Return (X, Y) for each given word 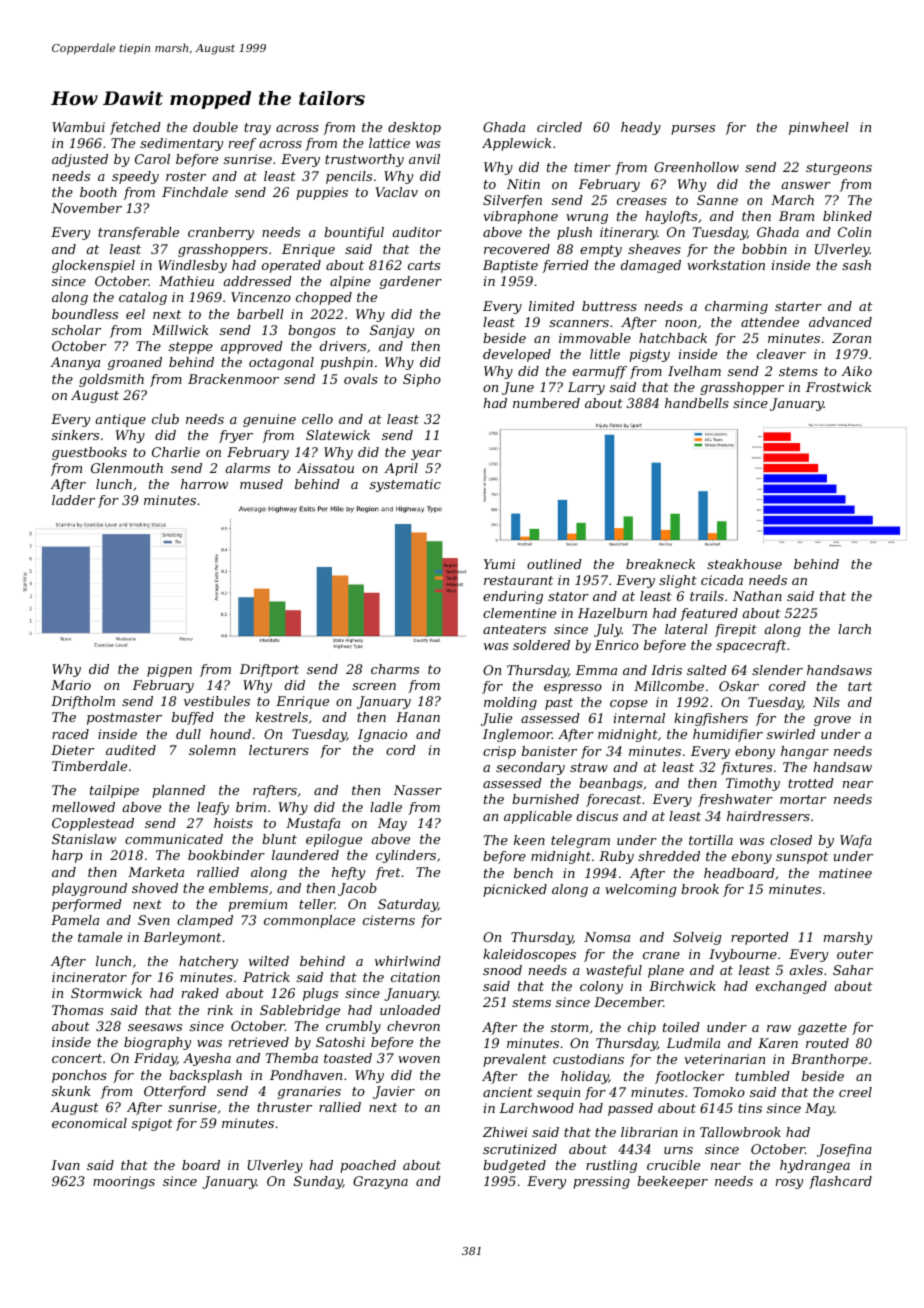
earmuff (600, 372)
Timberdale (89, 766)
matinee (845, 873)
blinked (847, 216)
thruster (284, 1107)
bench (533, 873)
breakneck (660, 564)
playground (89, 889)
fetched (135, 128)
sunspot (802, 858)
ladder (73, 500)
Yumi (499, 564)
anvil (424, 159)
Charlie (176, 452)
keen (529, 840)
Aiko (856, 371)
